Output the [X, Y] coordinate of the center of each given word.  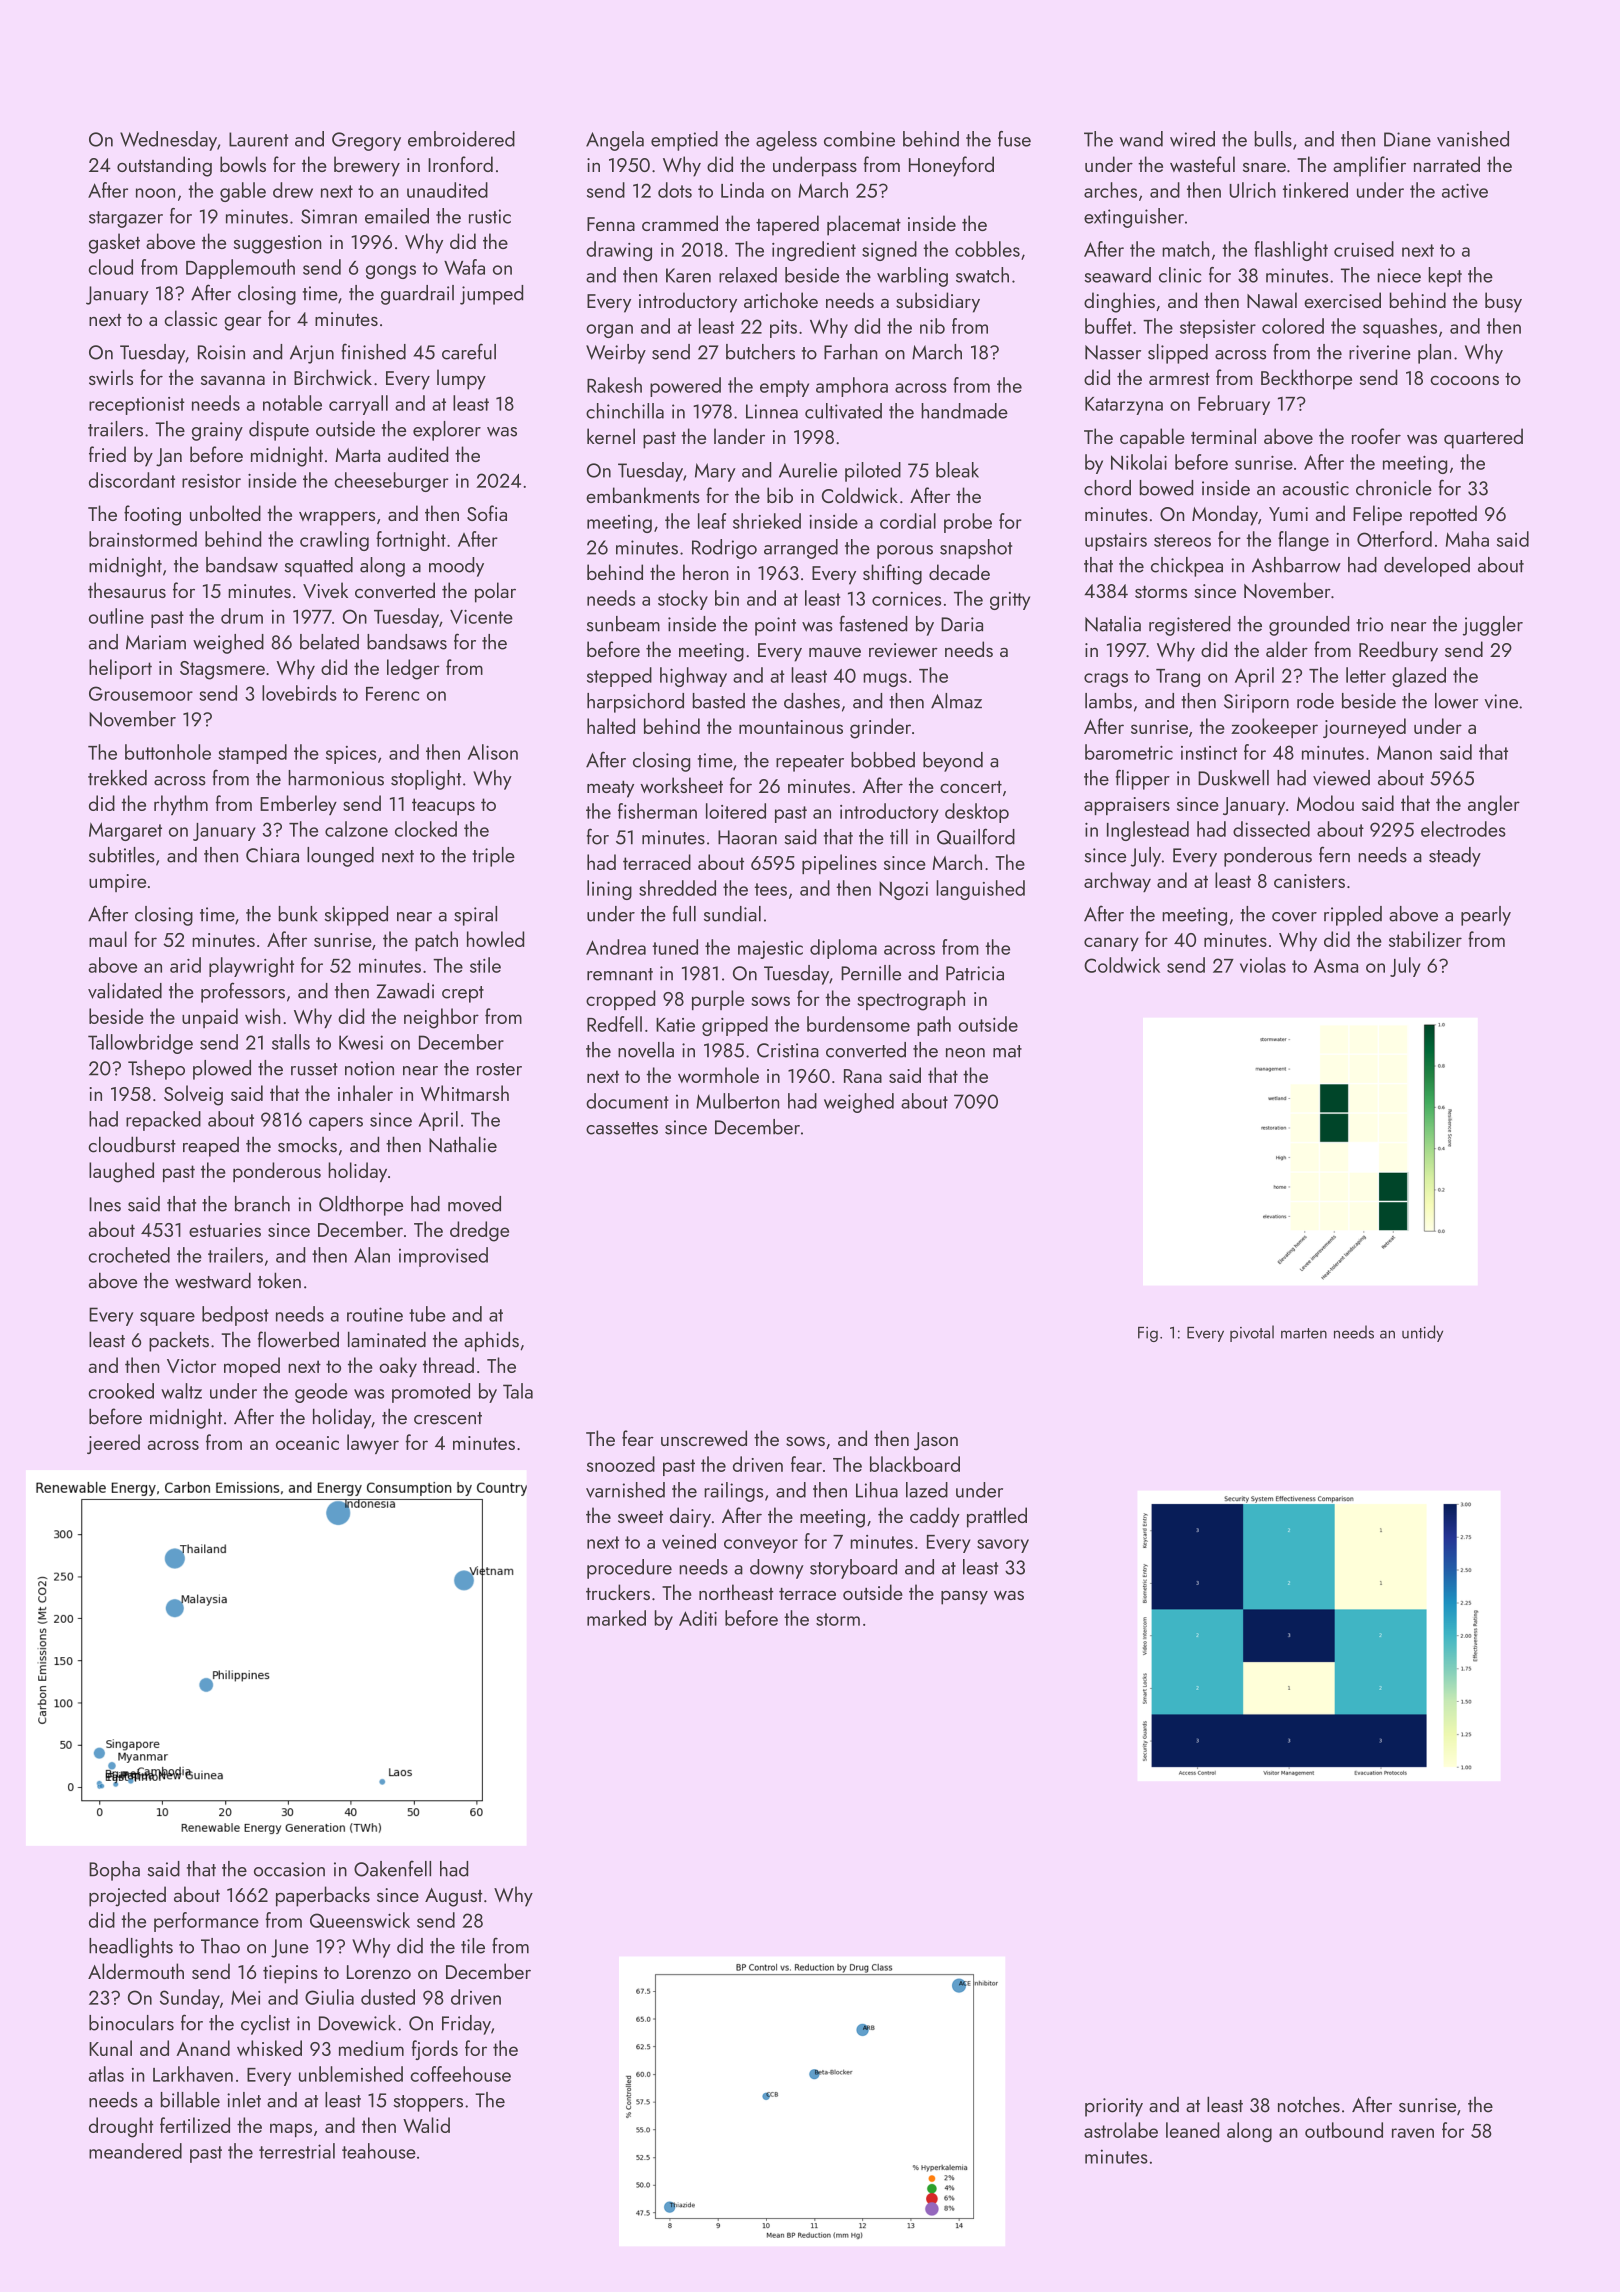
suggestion [278, 244]
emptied [684, 141]
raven [1413, 2133]
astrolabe [1121, 2130]
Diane [1407, 139]
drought [121, 2127]
